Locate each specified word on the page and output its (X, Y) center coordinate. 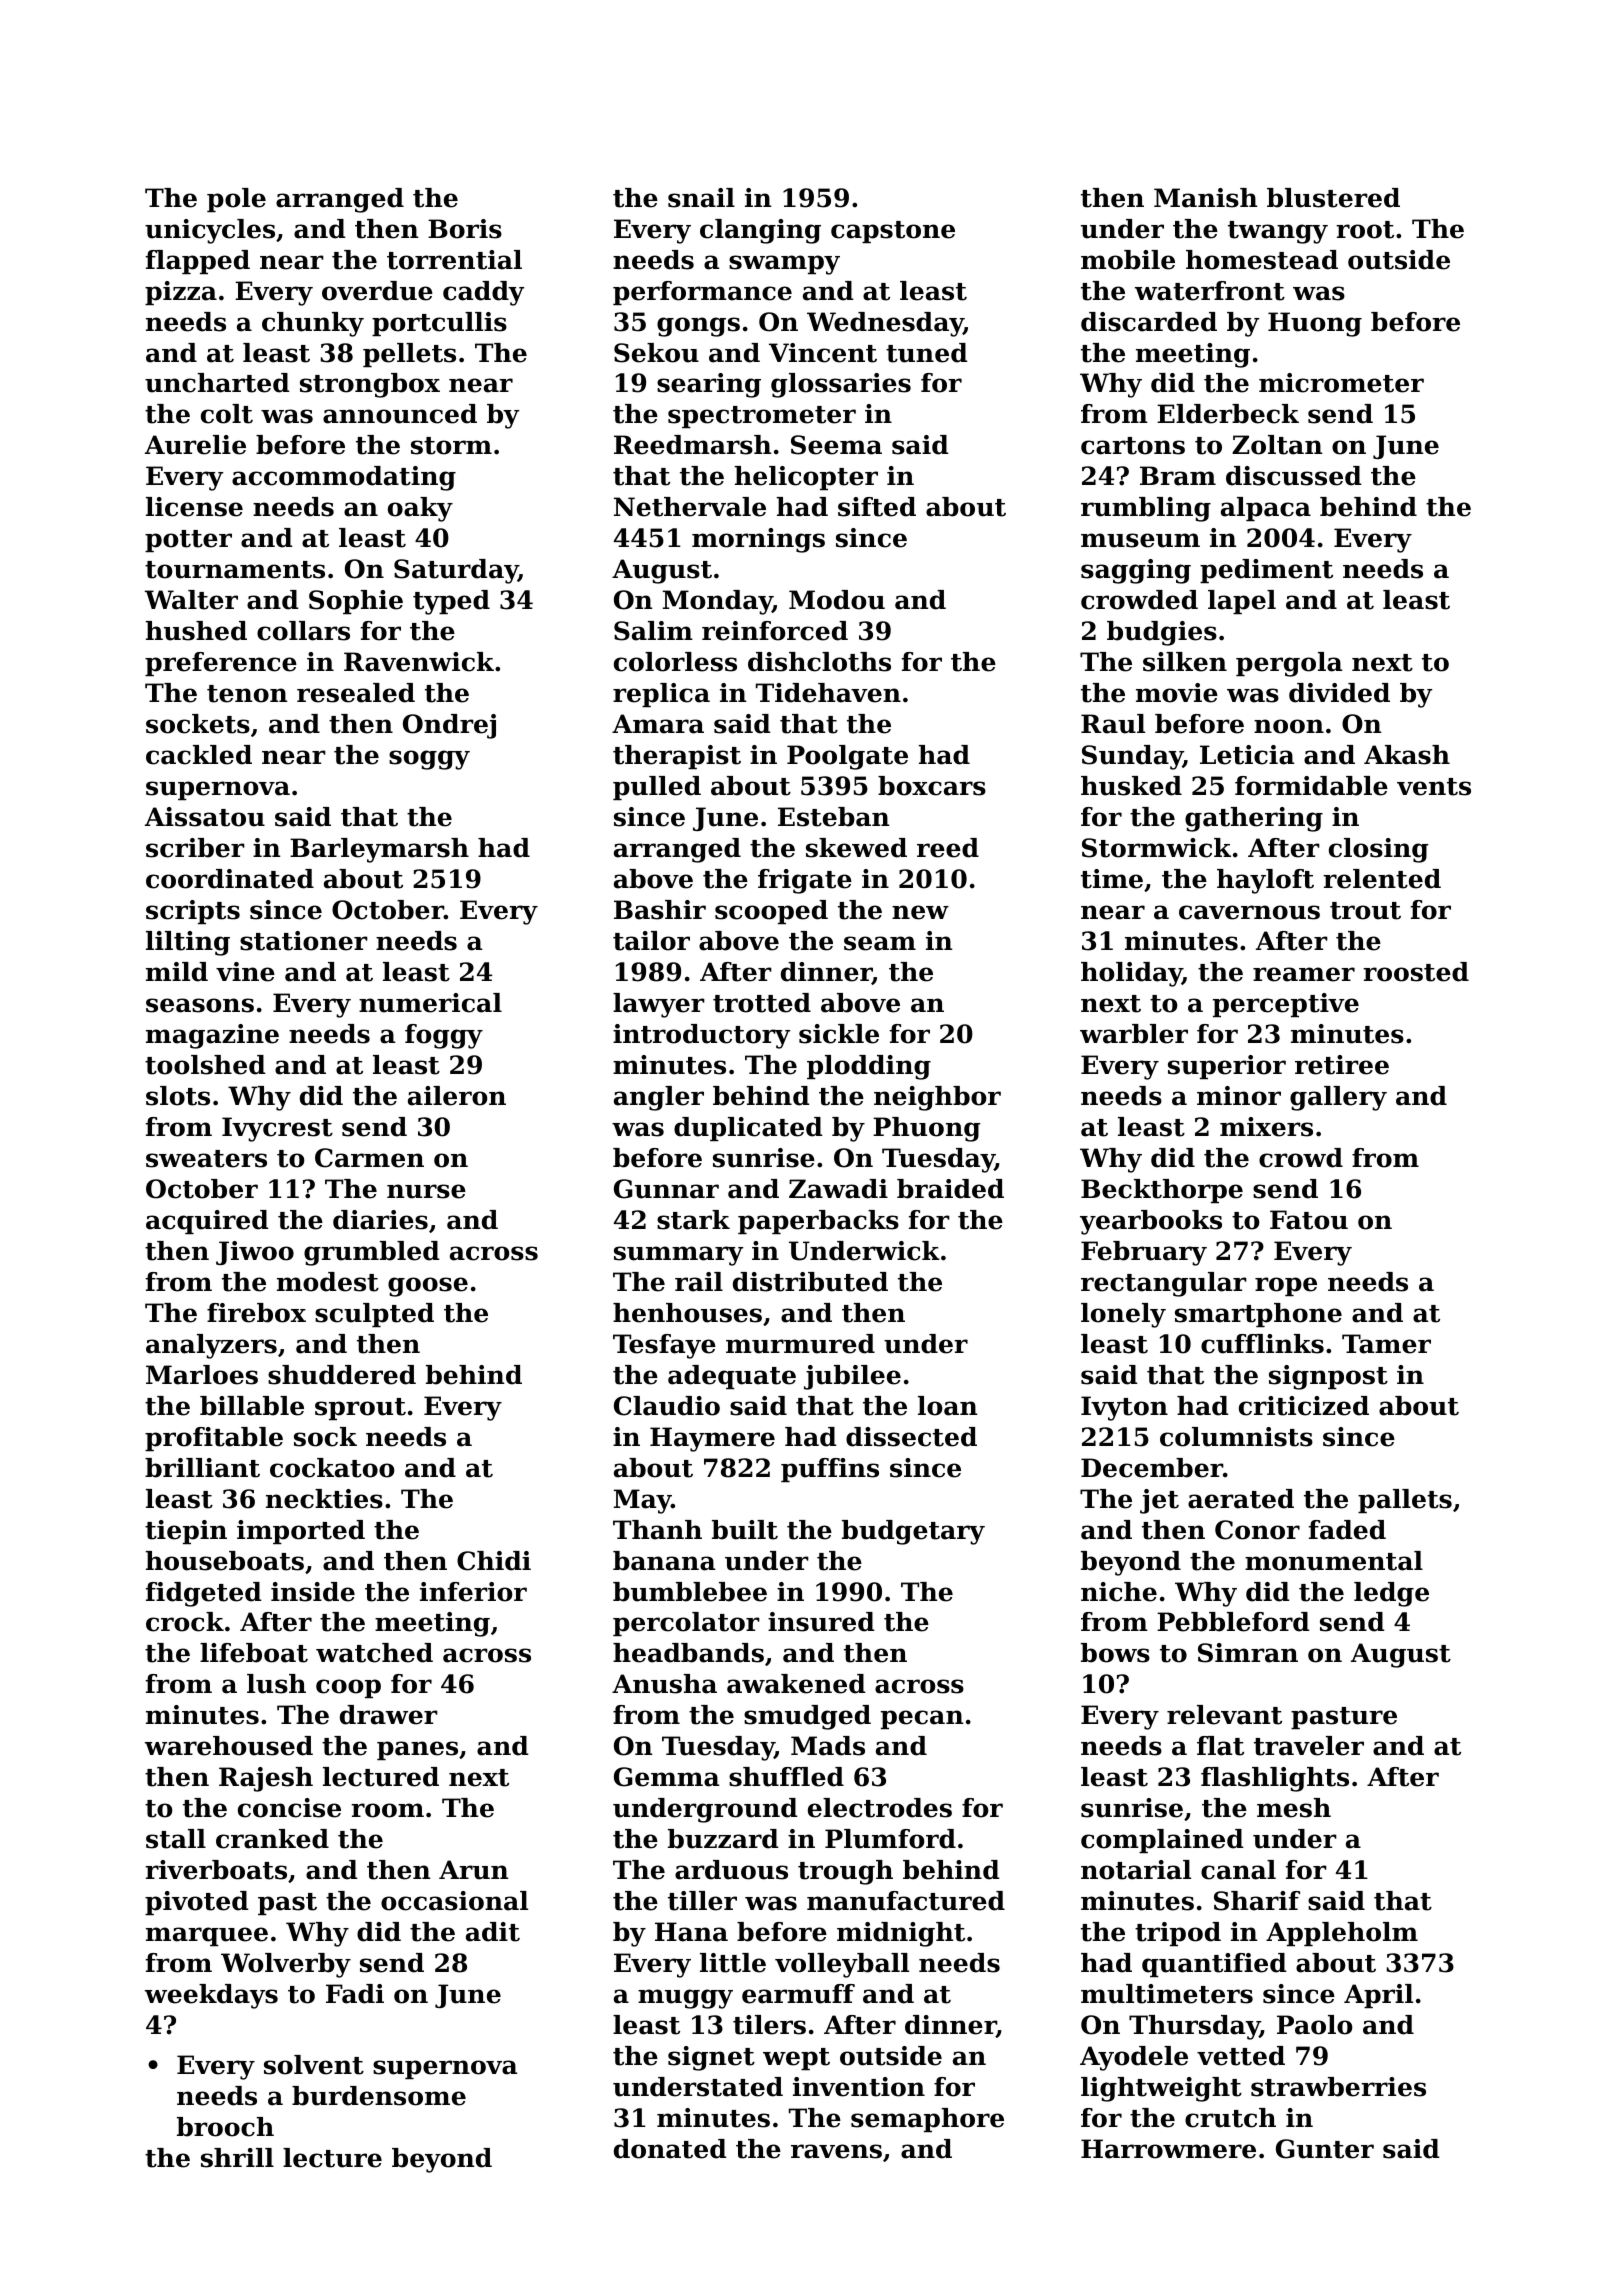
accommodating (344, 478)
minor (1239, 1096)
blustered (1333, 198)
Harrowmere (1168, 2149)
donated (670, 2149)
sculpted (374, 1315)
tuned (927, 353)
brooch (225, 2127)
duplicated (748, 1129)
